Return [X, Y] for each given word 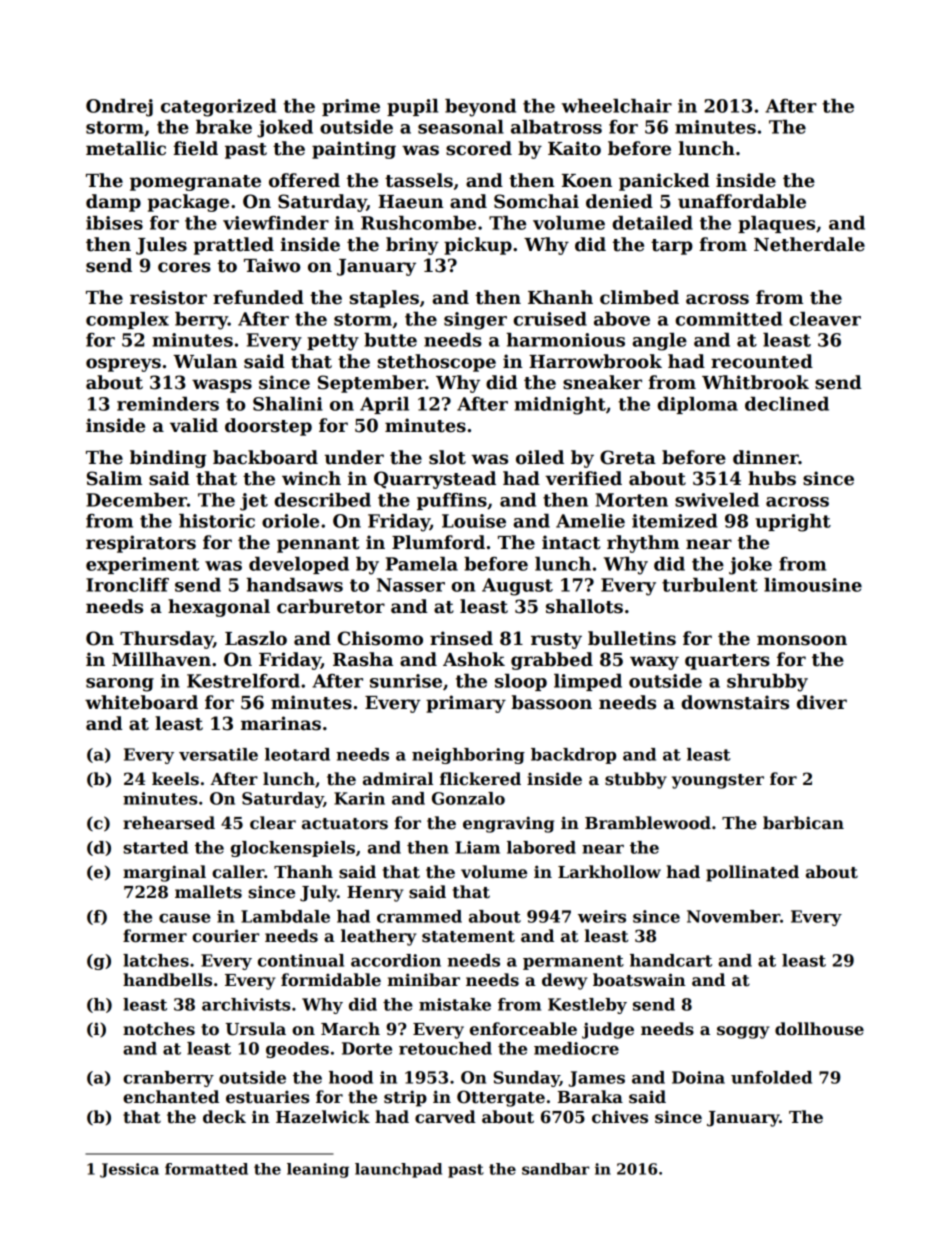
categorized [218, 108]
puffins [452, 501]
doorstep [268, 427]
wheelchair [616, 106]
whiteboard [141, 702]
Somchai [536, 201]
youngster [718, 781]
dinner [766, 457]
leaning [318, 1170]
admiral [398, 779]
